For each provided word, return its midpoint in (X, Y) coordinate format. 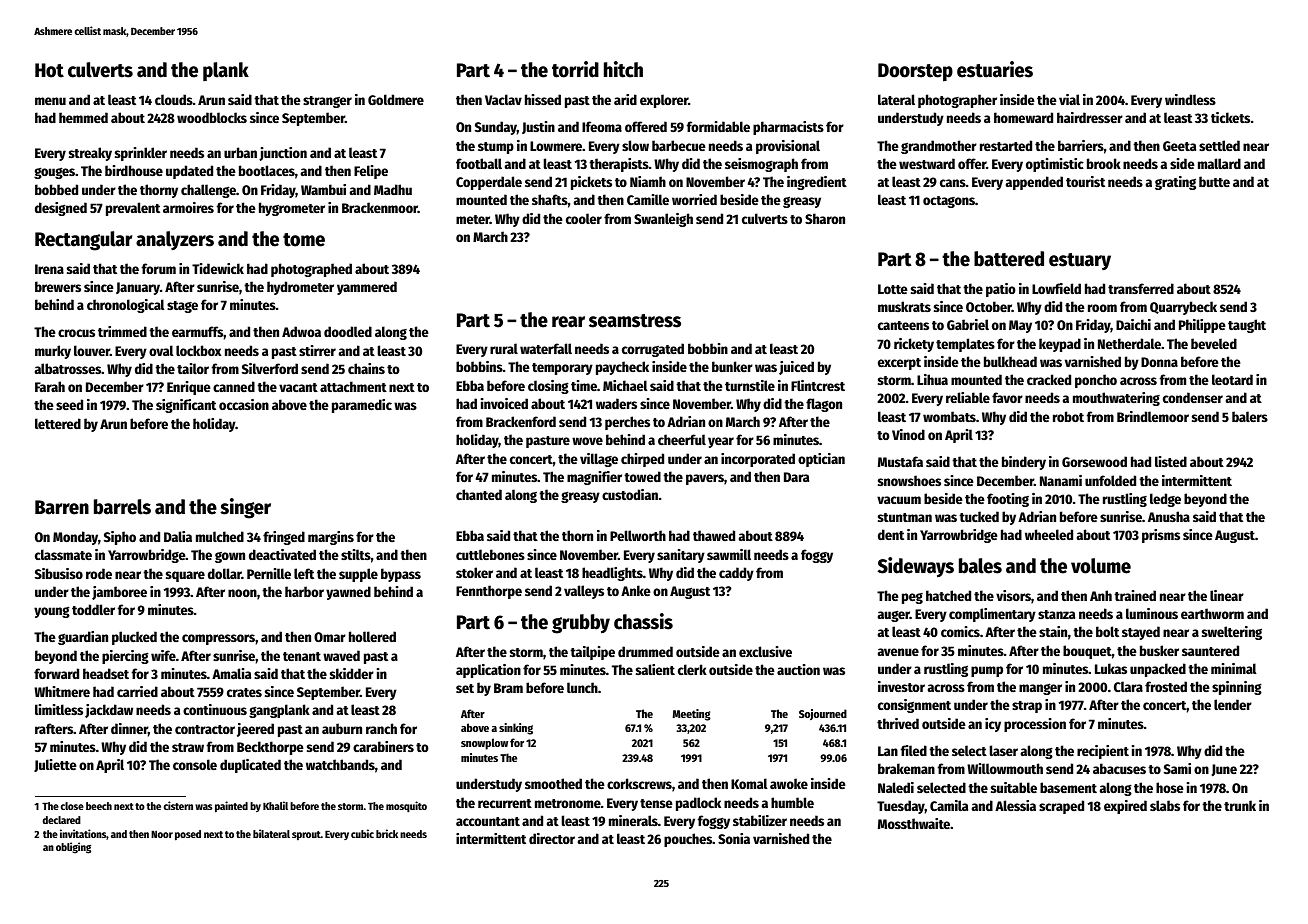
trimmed (122, 331)
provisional (788, 147)
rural (504, 348)
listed (1171, 461)
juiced (796, 368)
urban (240, 152)
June (1224, 770)
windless (1190, 99)
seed (69, 404)
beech (99, 806)
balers (1250, 416)
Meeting (692, 715)
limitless (59, 709)
